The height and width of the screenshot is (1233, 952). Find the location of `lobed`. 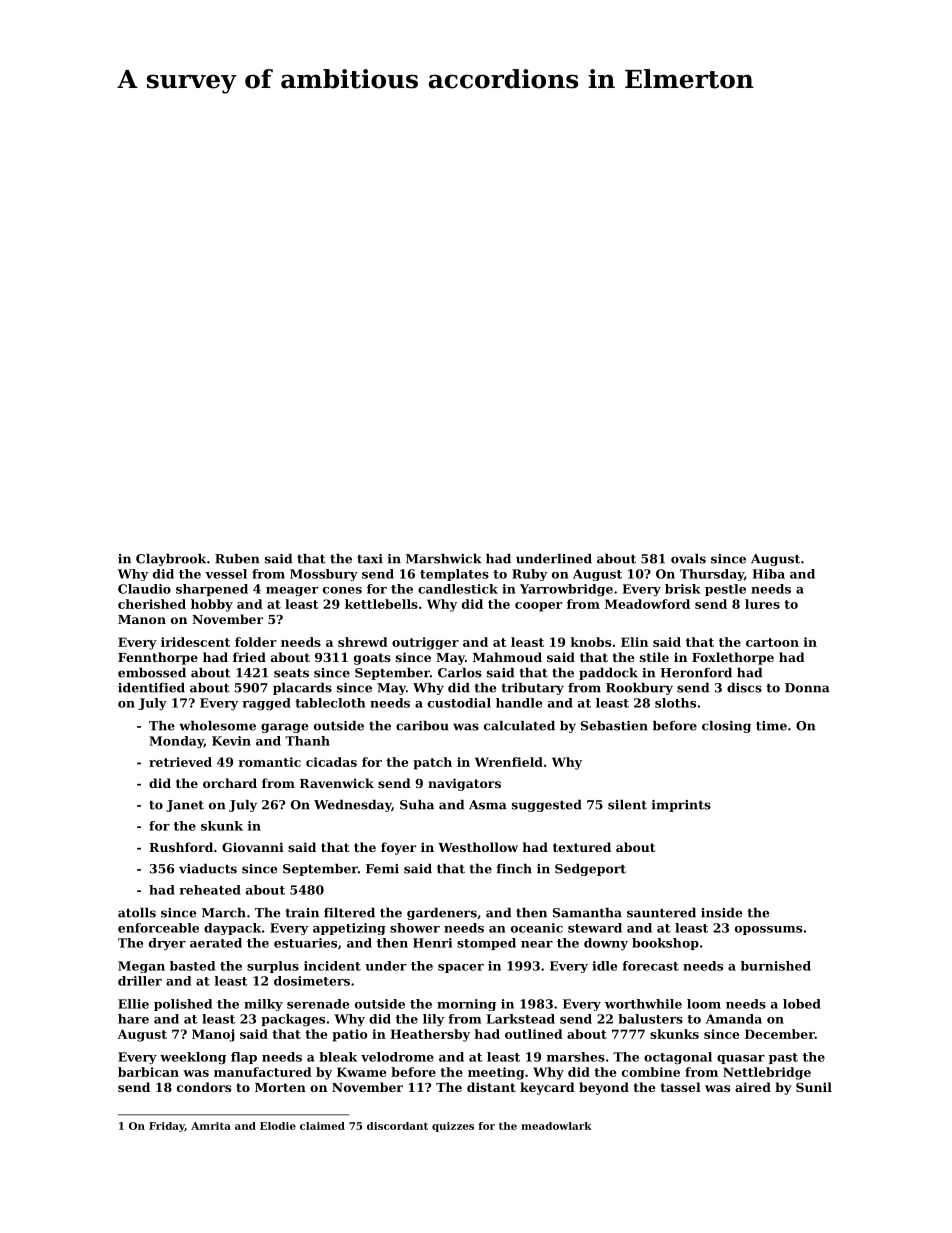

lobed is located at coordinates (802, 1004).
